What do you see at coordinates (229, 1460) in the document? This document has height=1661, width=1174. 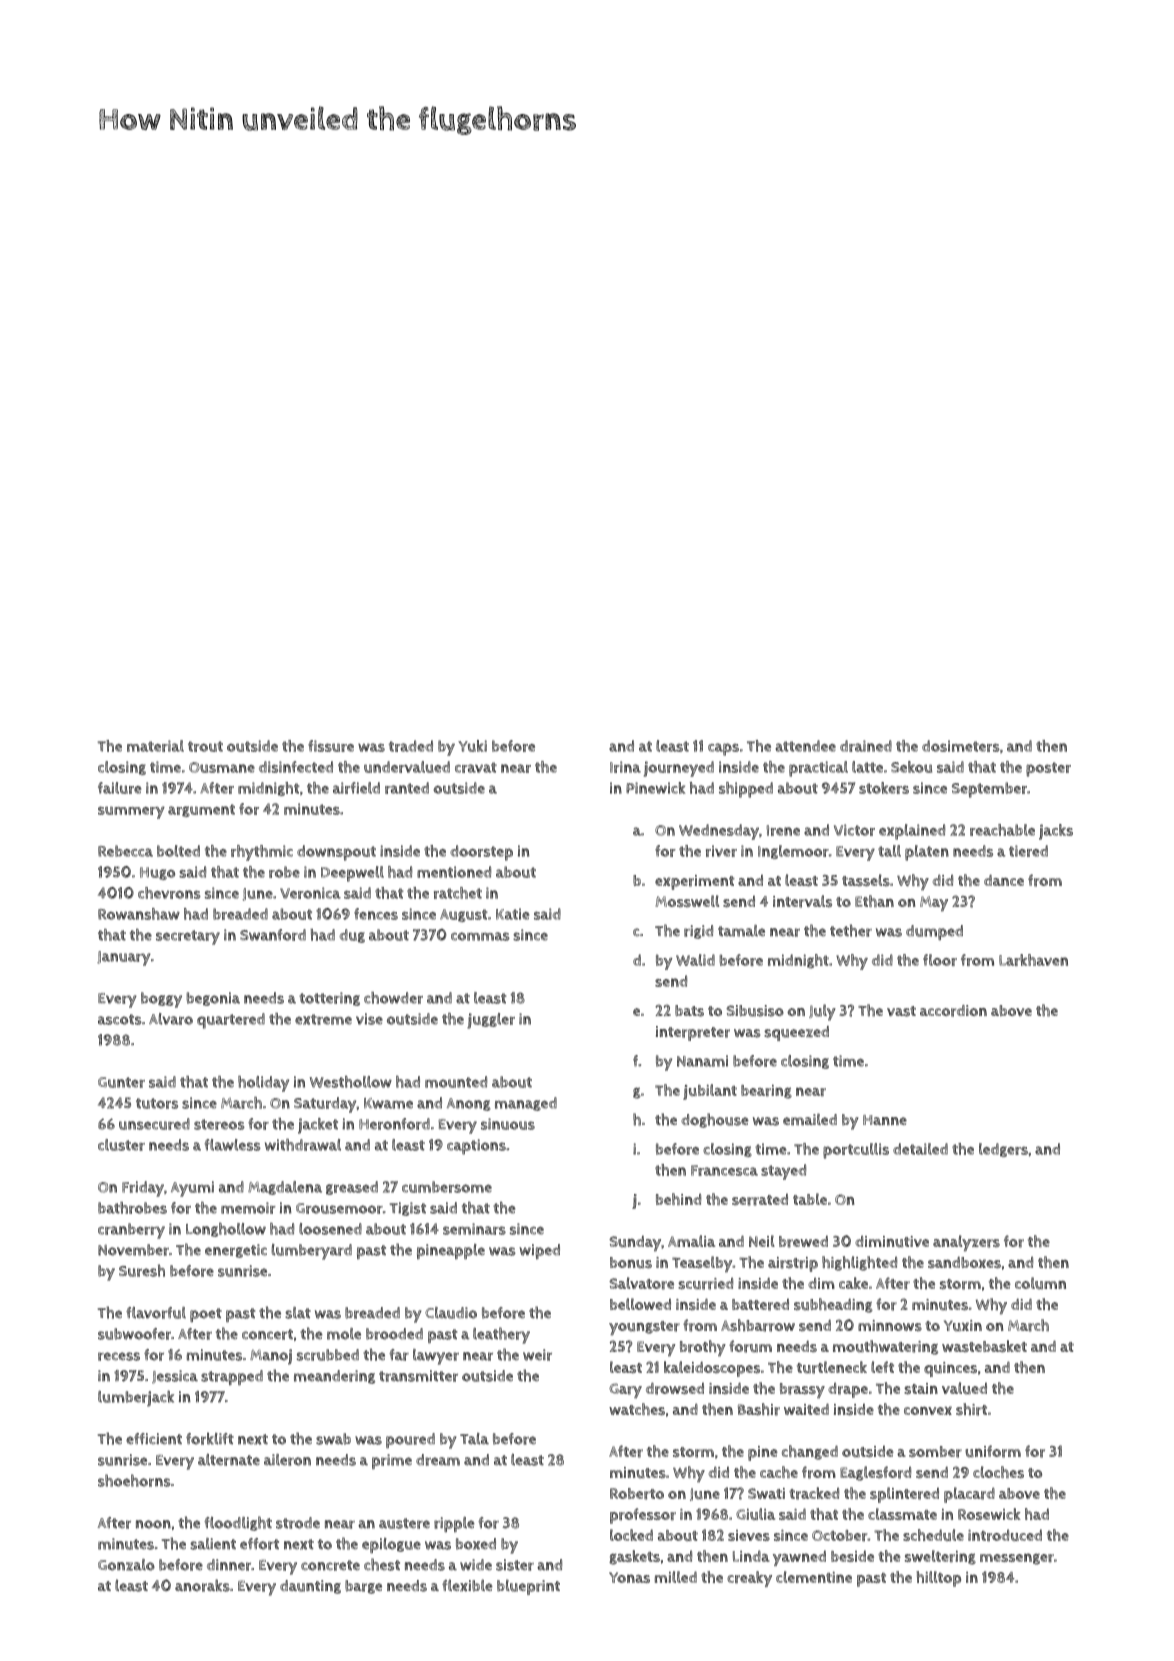 I see `alternate` at bounding box center [229, 1460].
